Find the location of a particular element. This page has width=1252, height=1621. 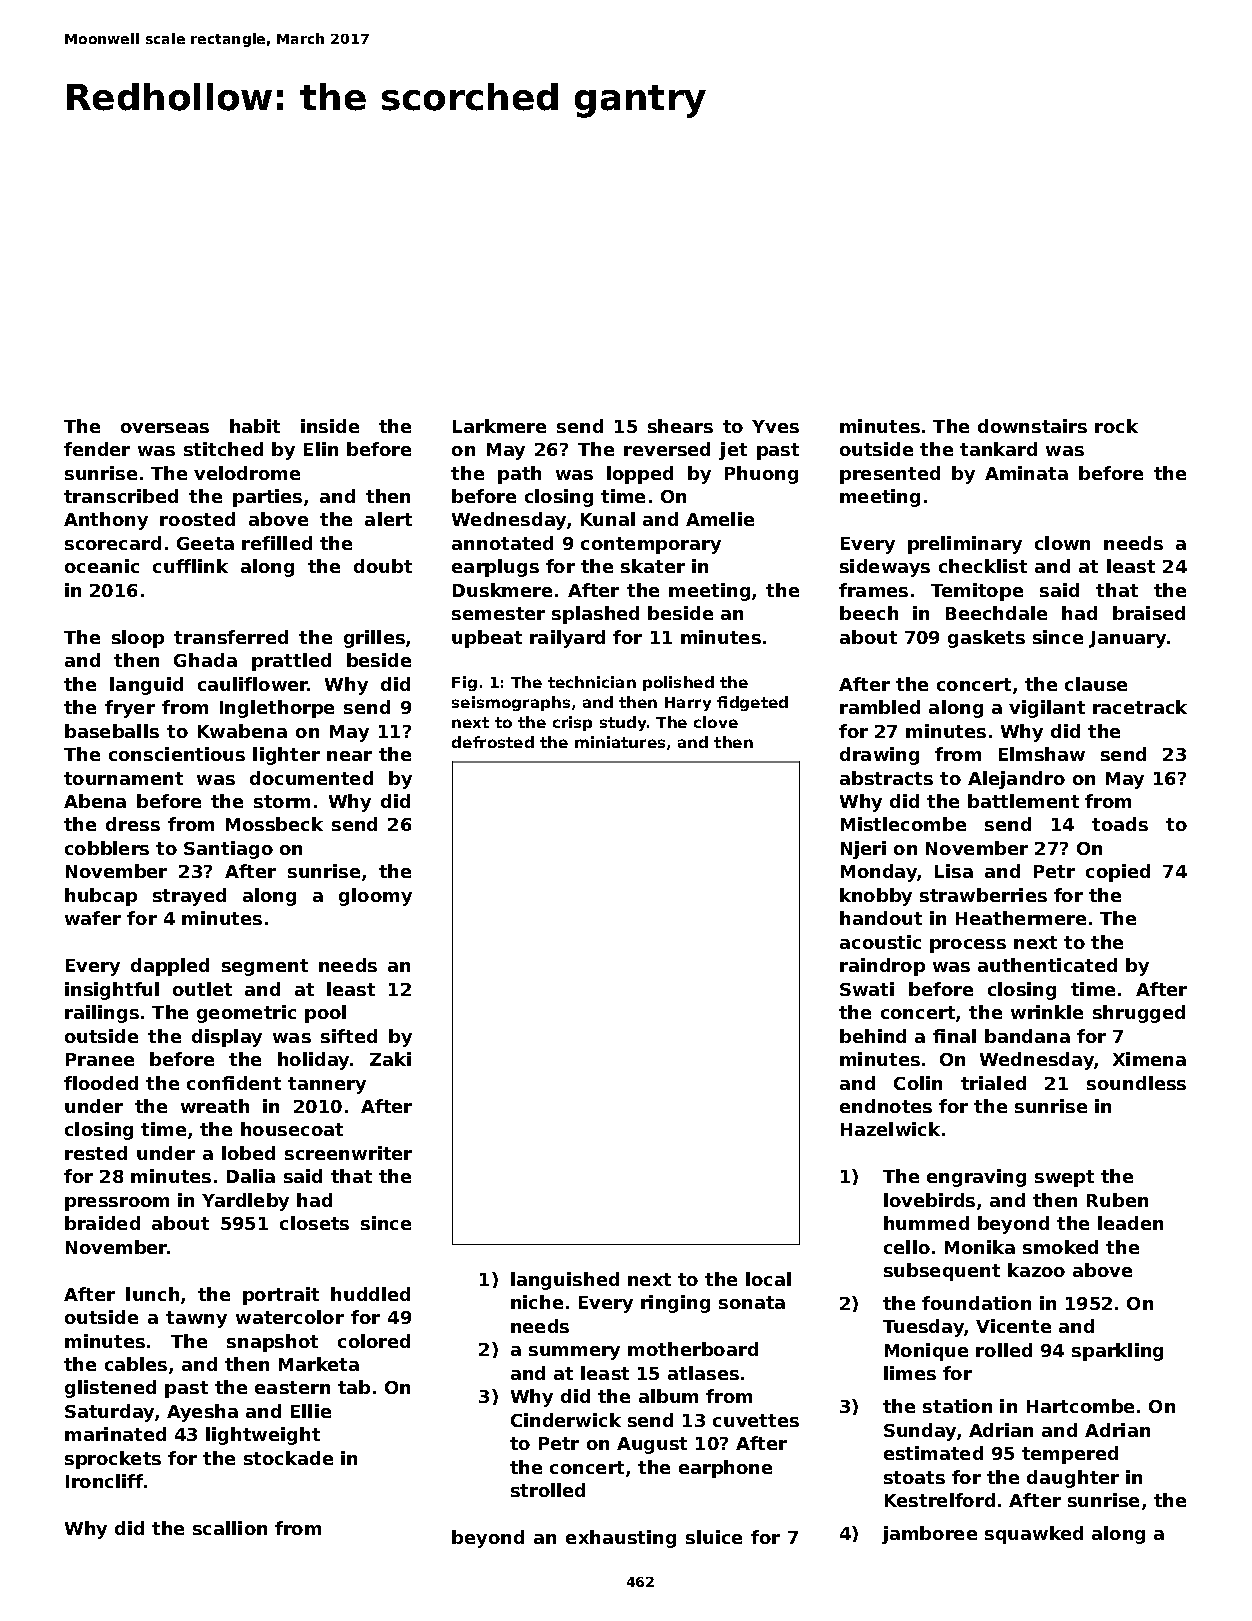

wreath is located at coordinates (215, 1106).
